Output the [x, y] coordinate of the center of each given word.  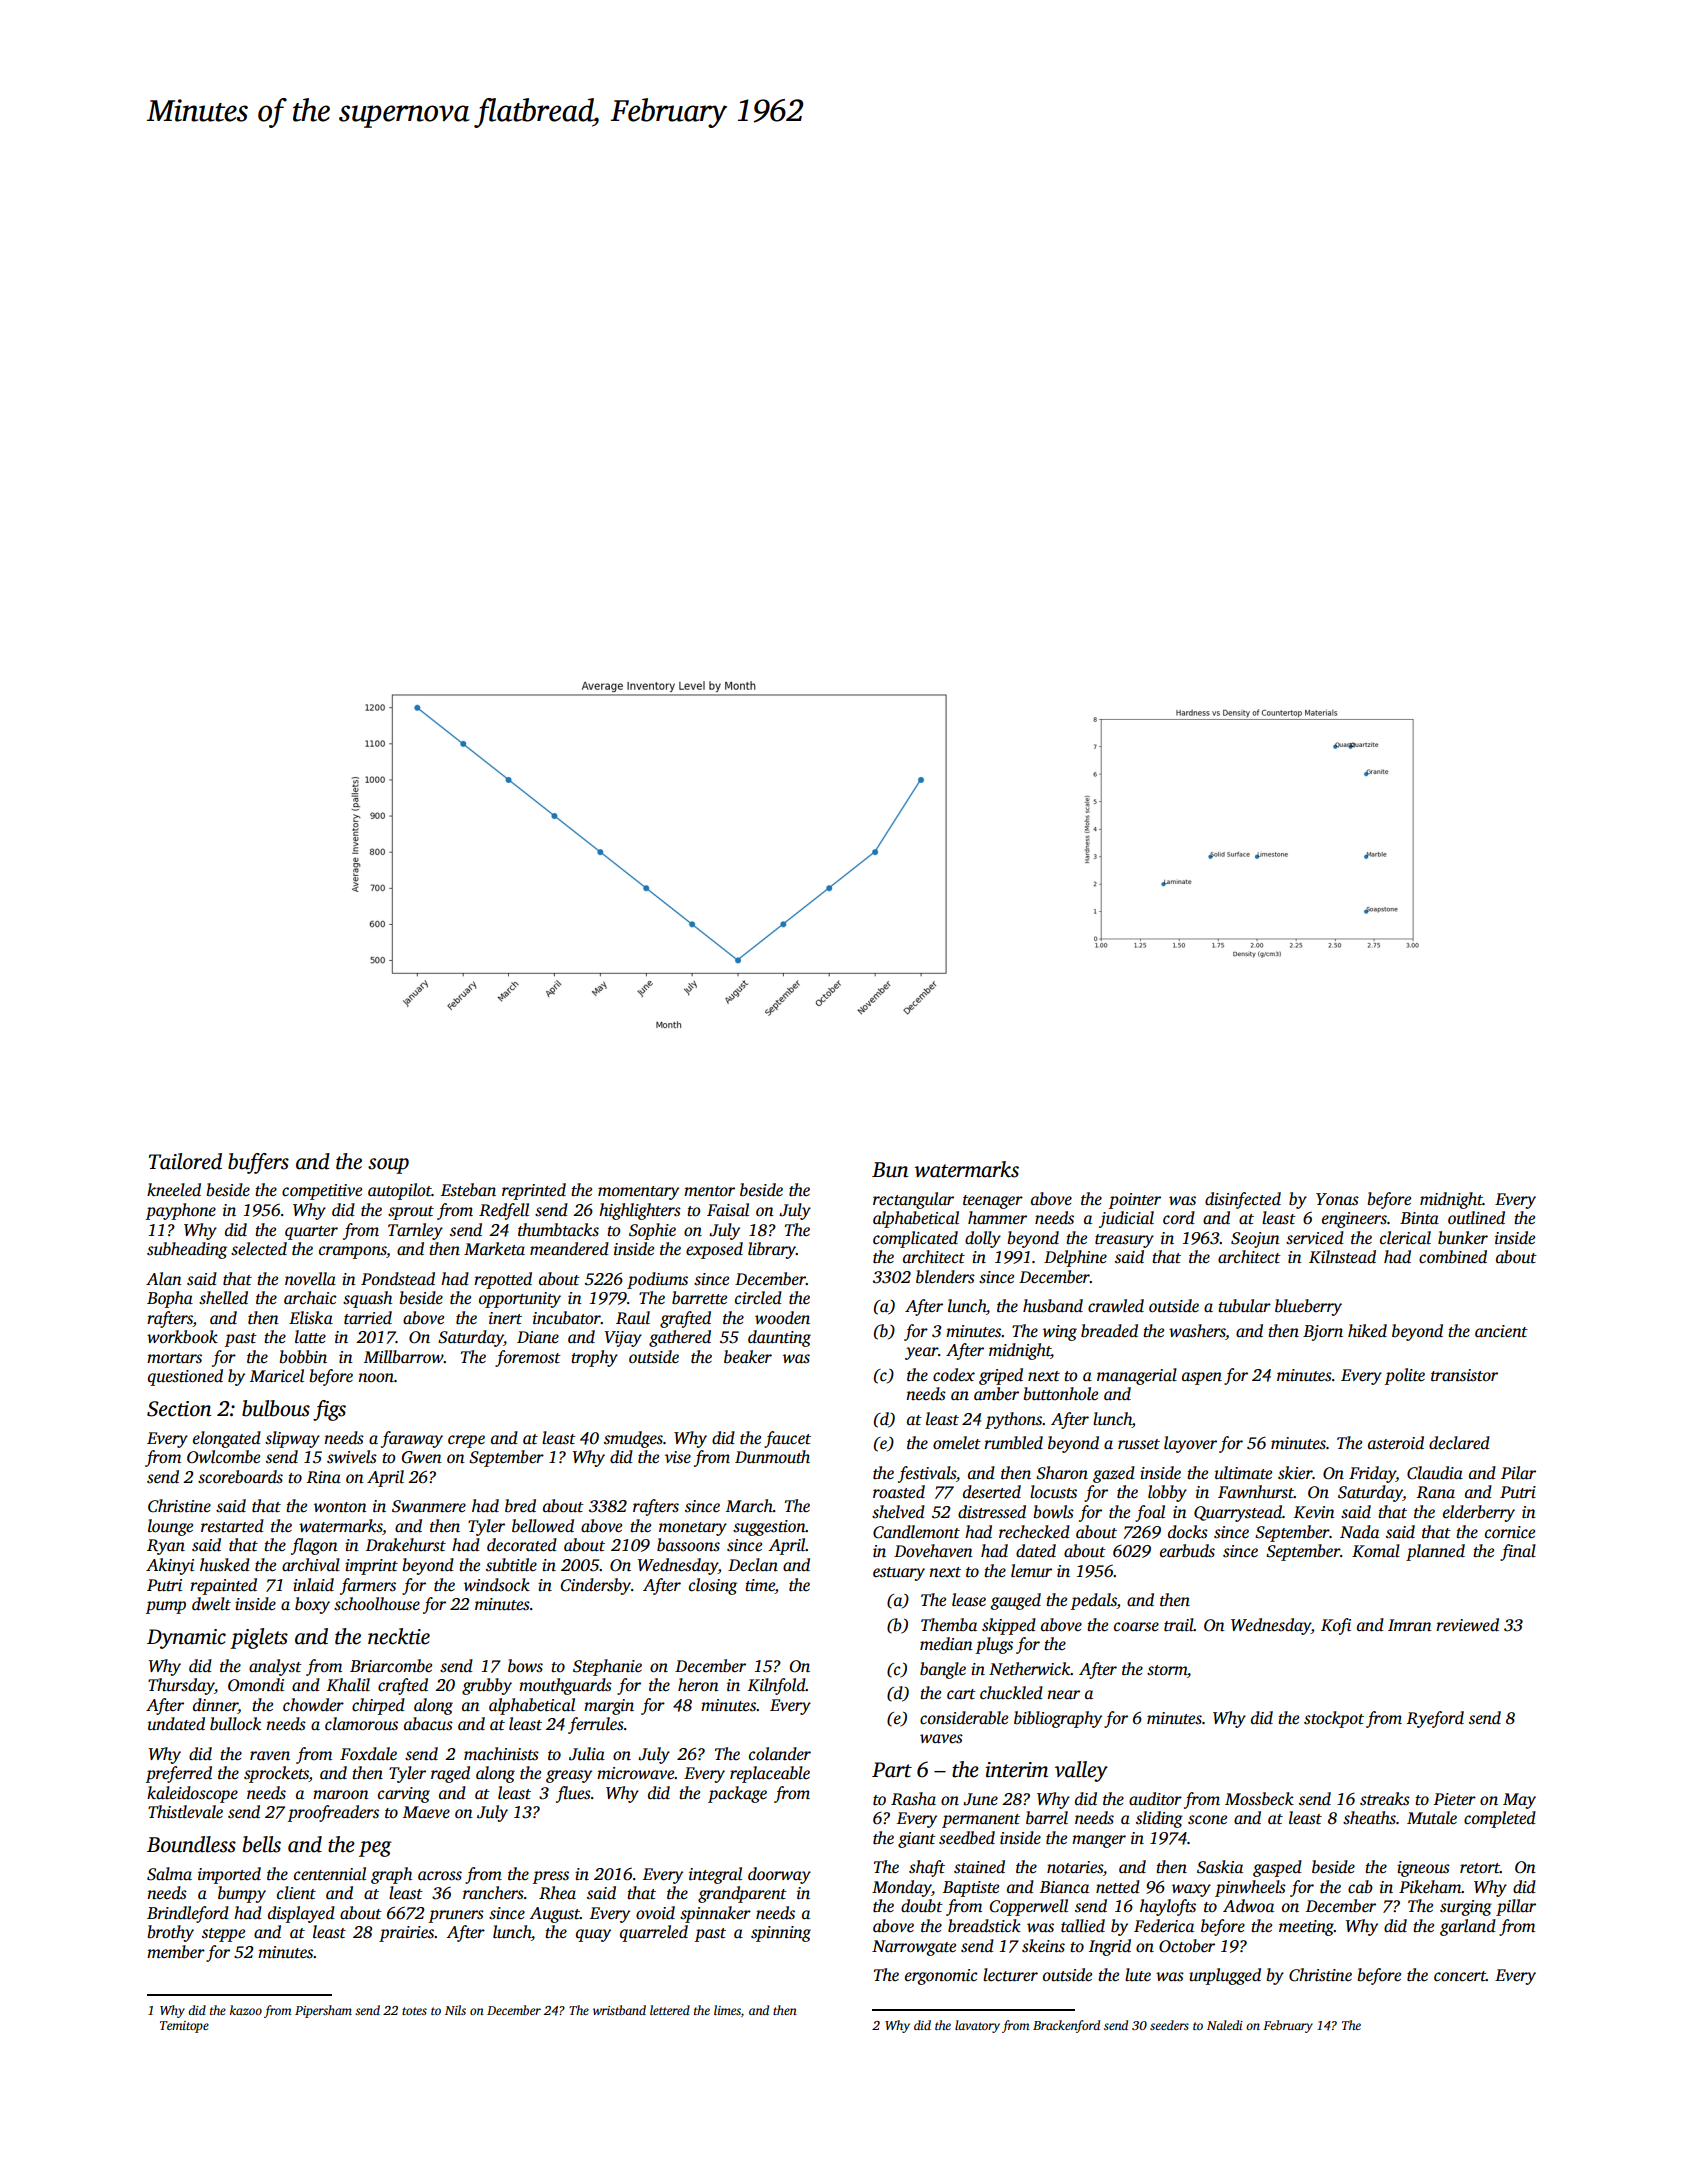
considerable [964, 1718]
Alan [164, 1278]
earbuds [1187, 1551]
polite [1404, 1376]
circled [758, 1298]
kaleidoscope [192, 1794]
